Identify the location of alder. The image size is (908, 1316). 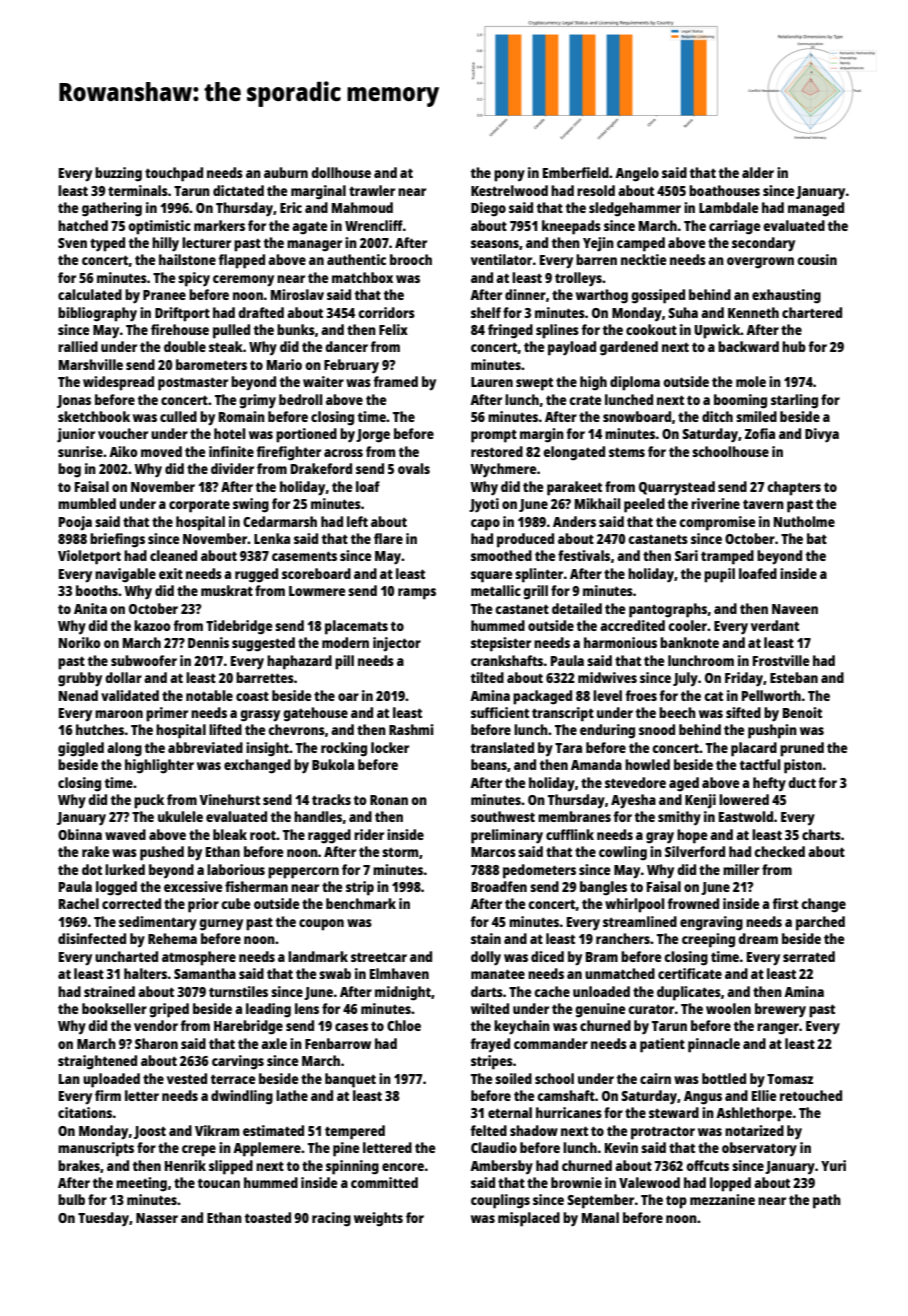
(758, 172).
